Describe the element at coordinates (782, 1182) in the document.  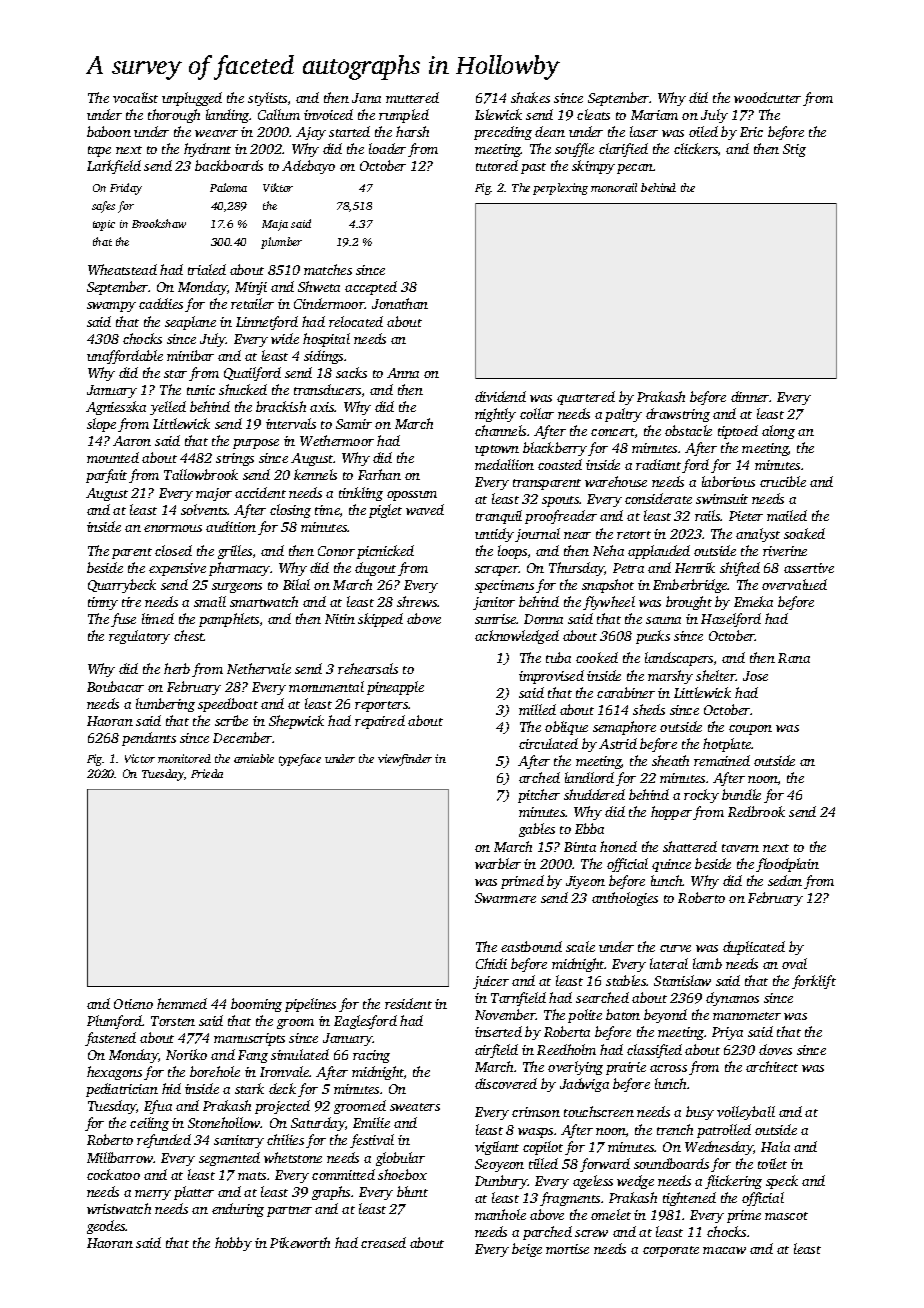
I see `speck` at that location.
